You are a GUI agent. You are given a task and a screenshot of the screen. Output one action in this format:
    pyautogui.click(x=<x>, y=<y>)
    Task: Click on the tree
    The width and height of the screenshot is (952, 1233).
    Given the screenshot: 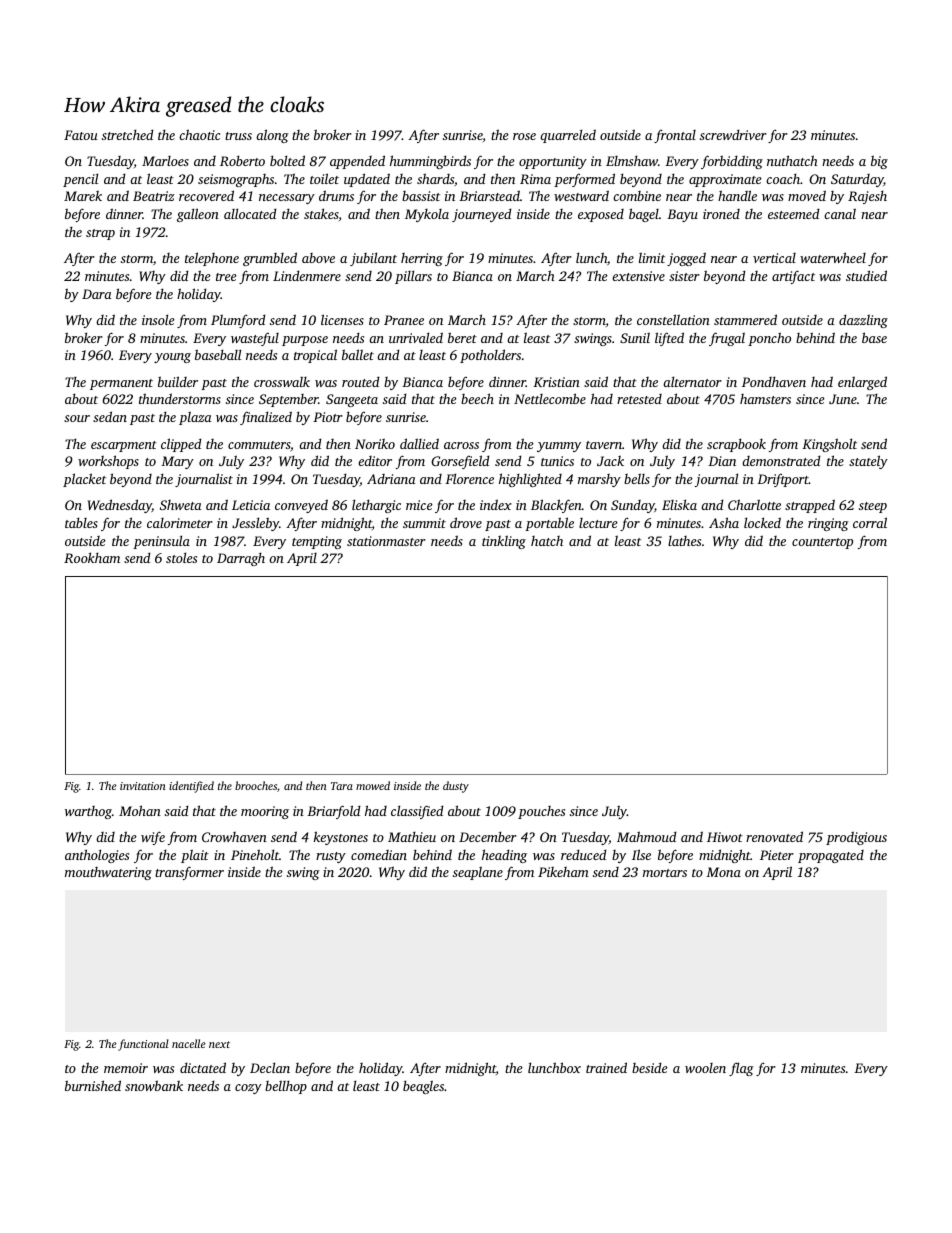 What is the action you would take?
    pyautogui.click(x=226, y=277)
